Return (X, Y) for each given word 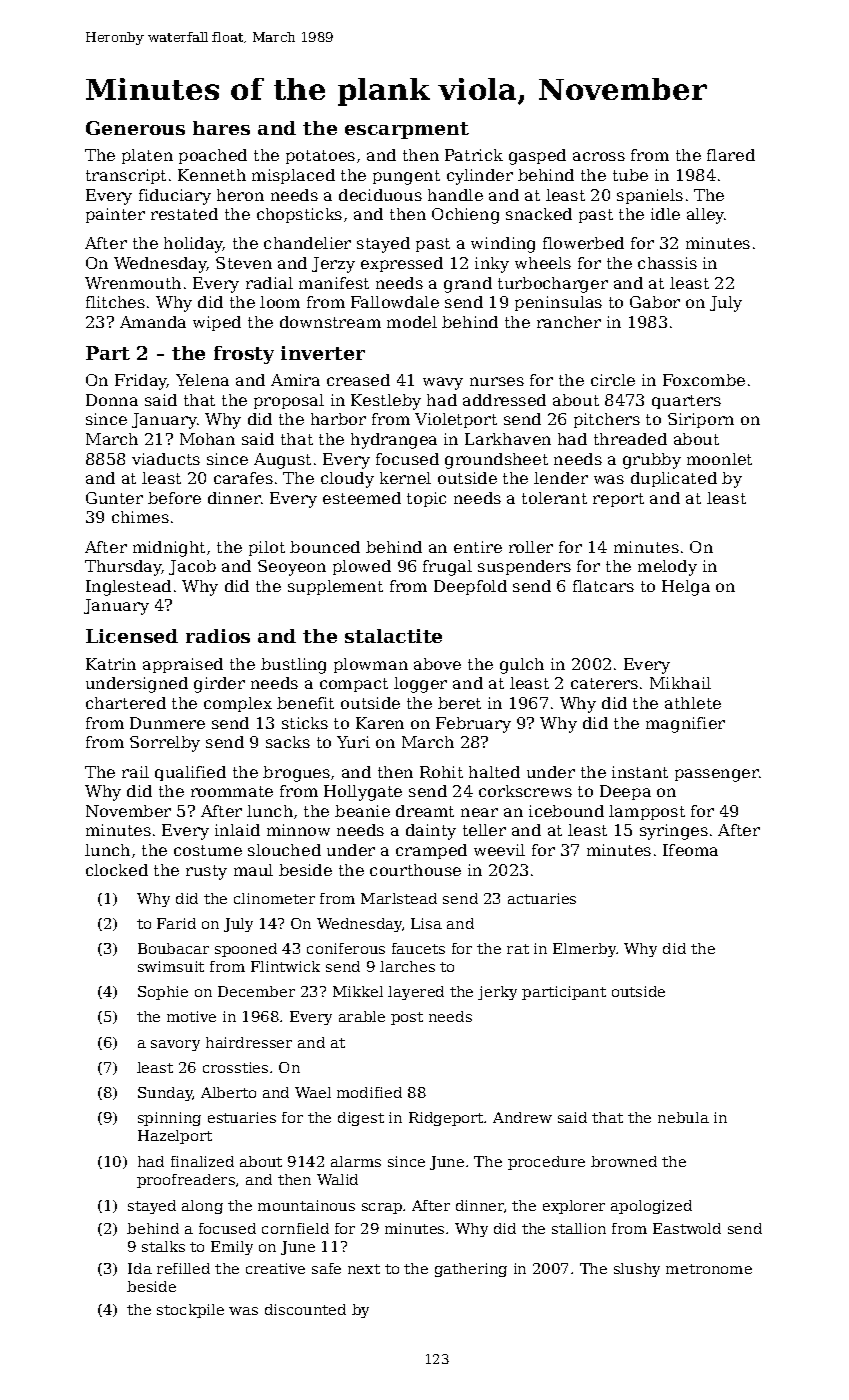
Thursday (123, 568)
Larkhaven (508, 439)
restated (184, 214)
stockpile (190, 1311)
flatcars (603, 586)
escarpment (407, 130)
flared (731, 155)
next (364, 1269)
